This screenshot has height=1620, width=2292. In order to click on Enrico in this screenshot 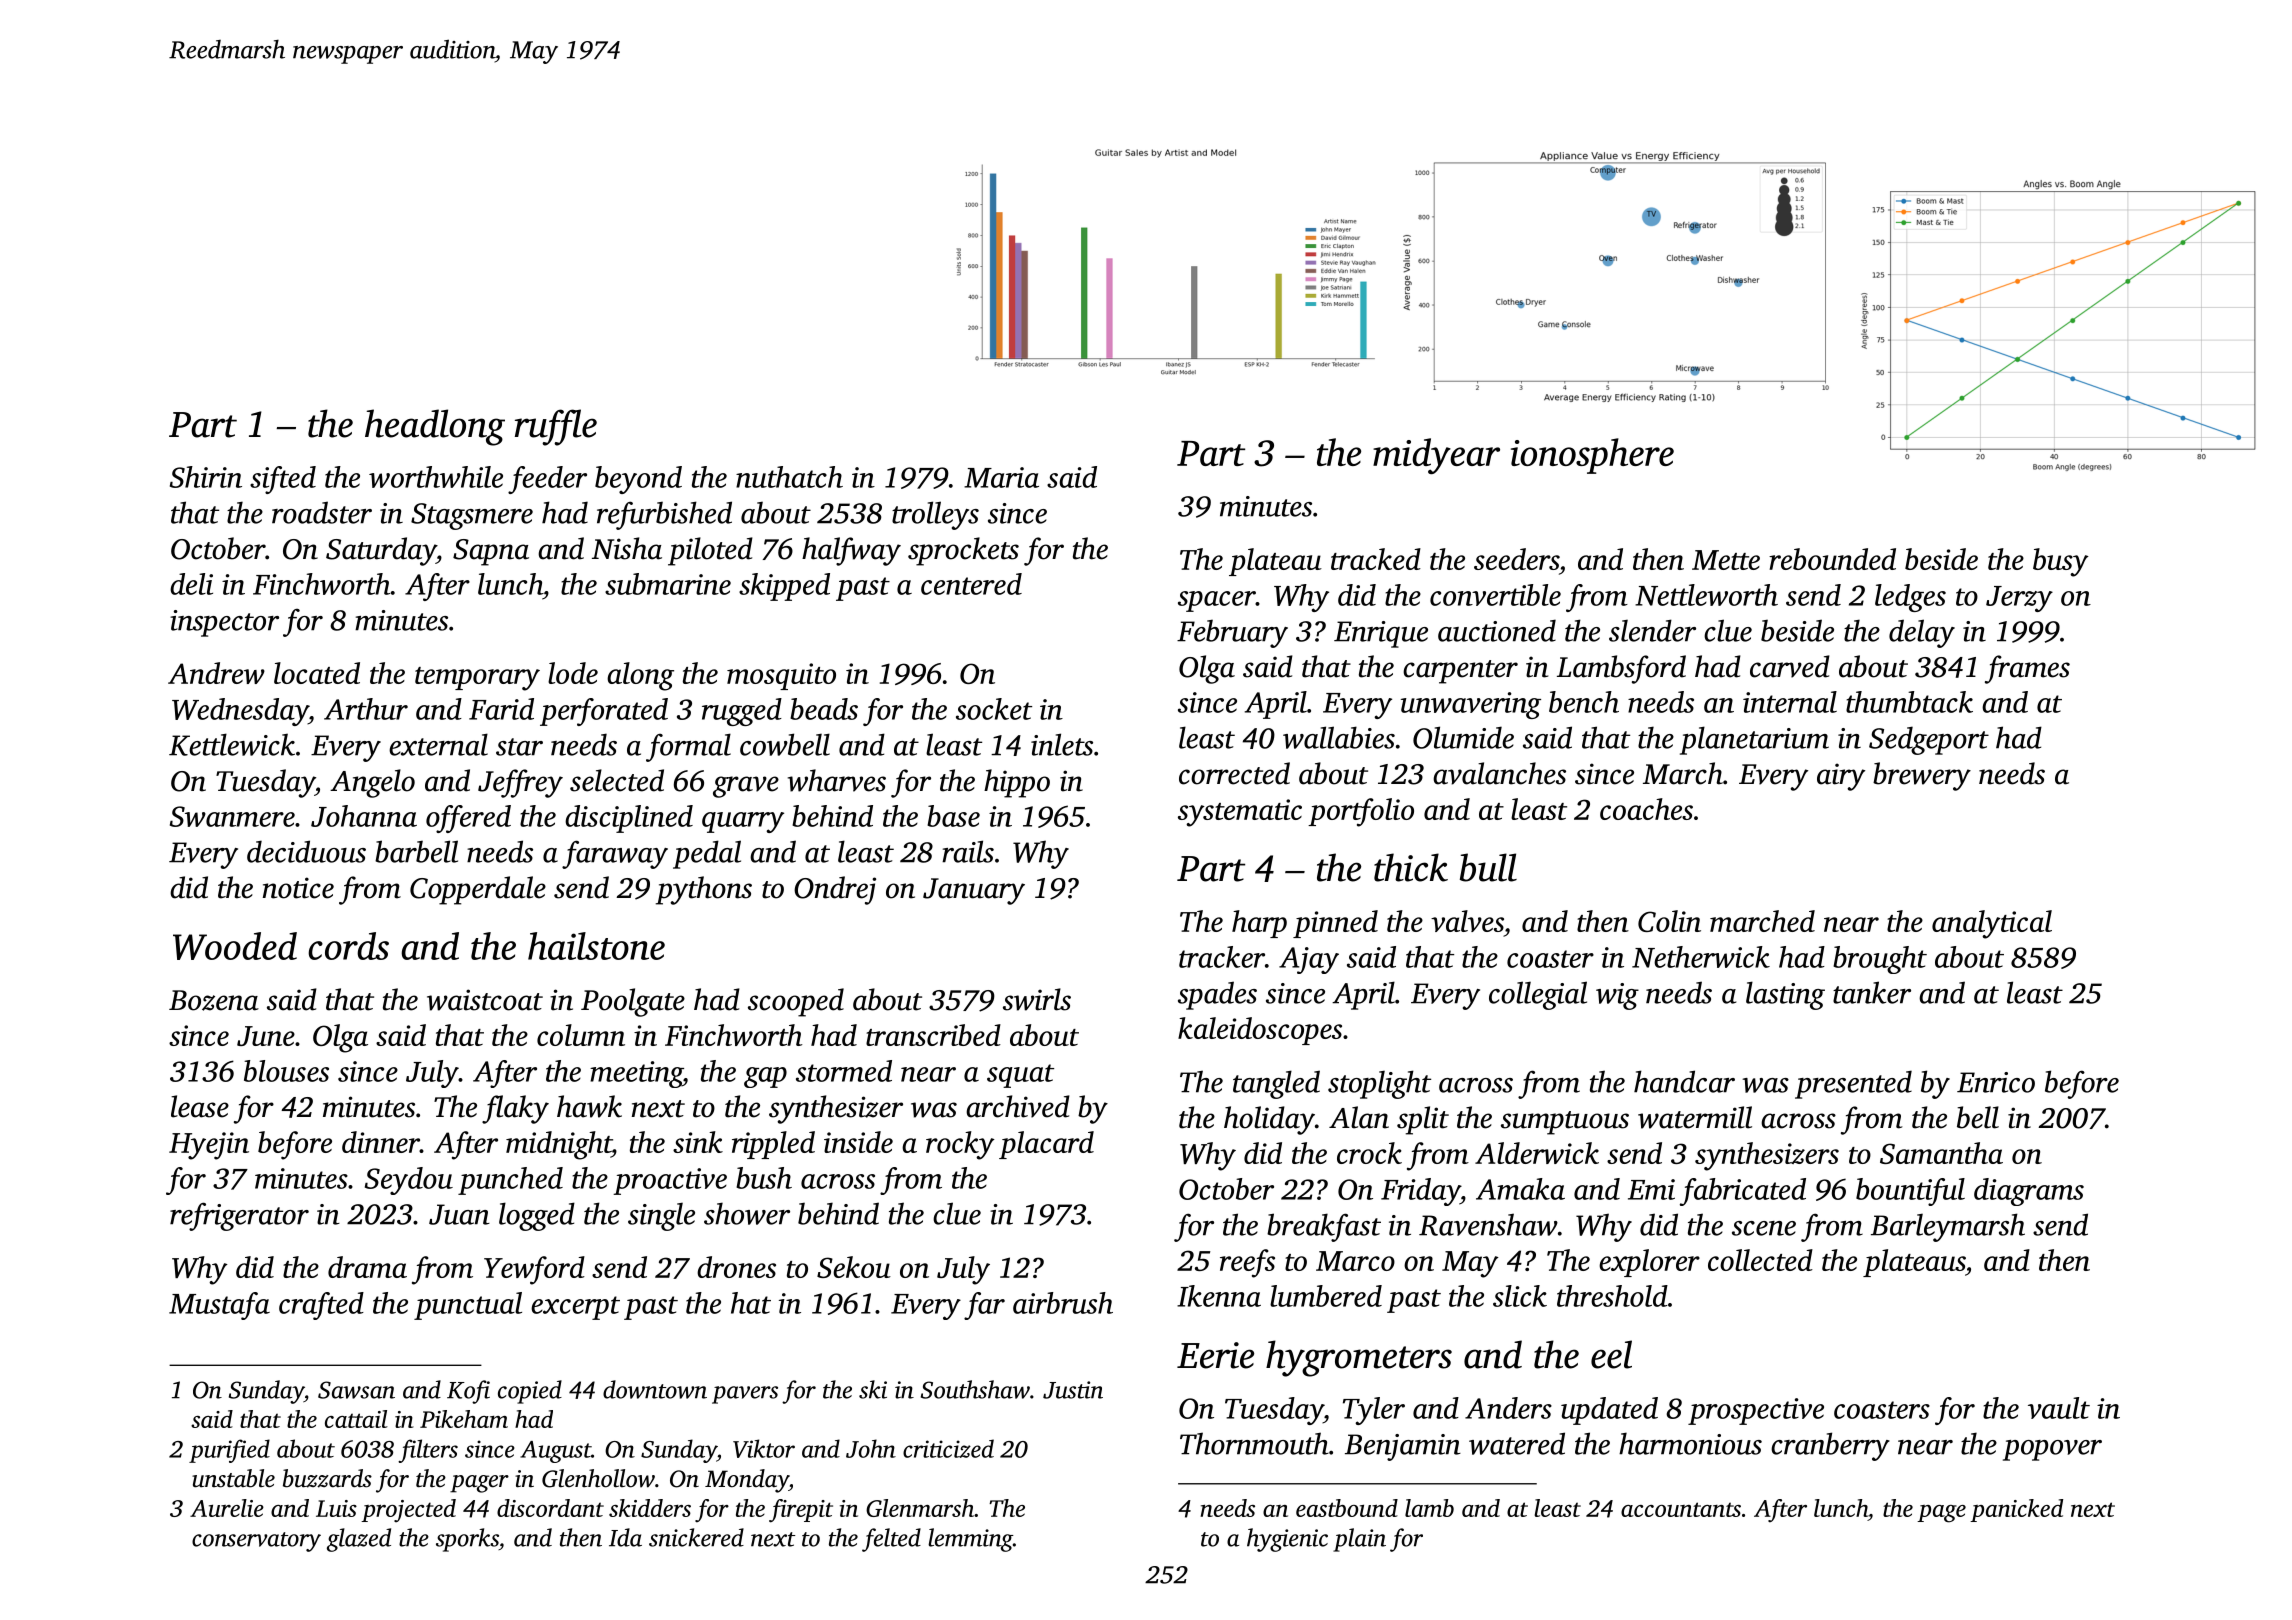, I will do `click(1996, 1082)`.
